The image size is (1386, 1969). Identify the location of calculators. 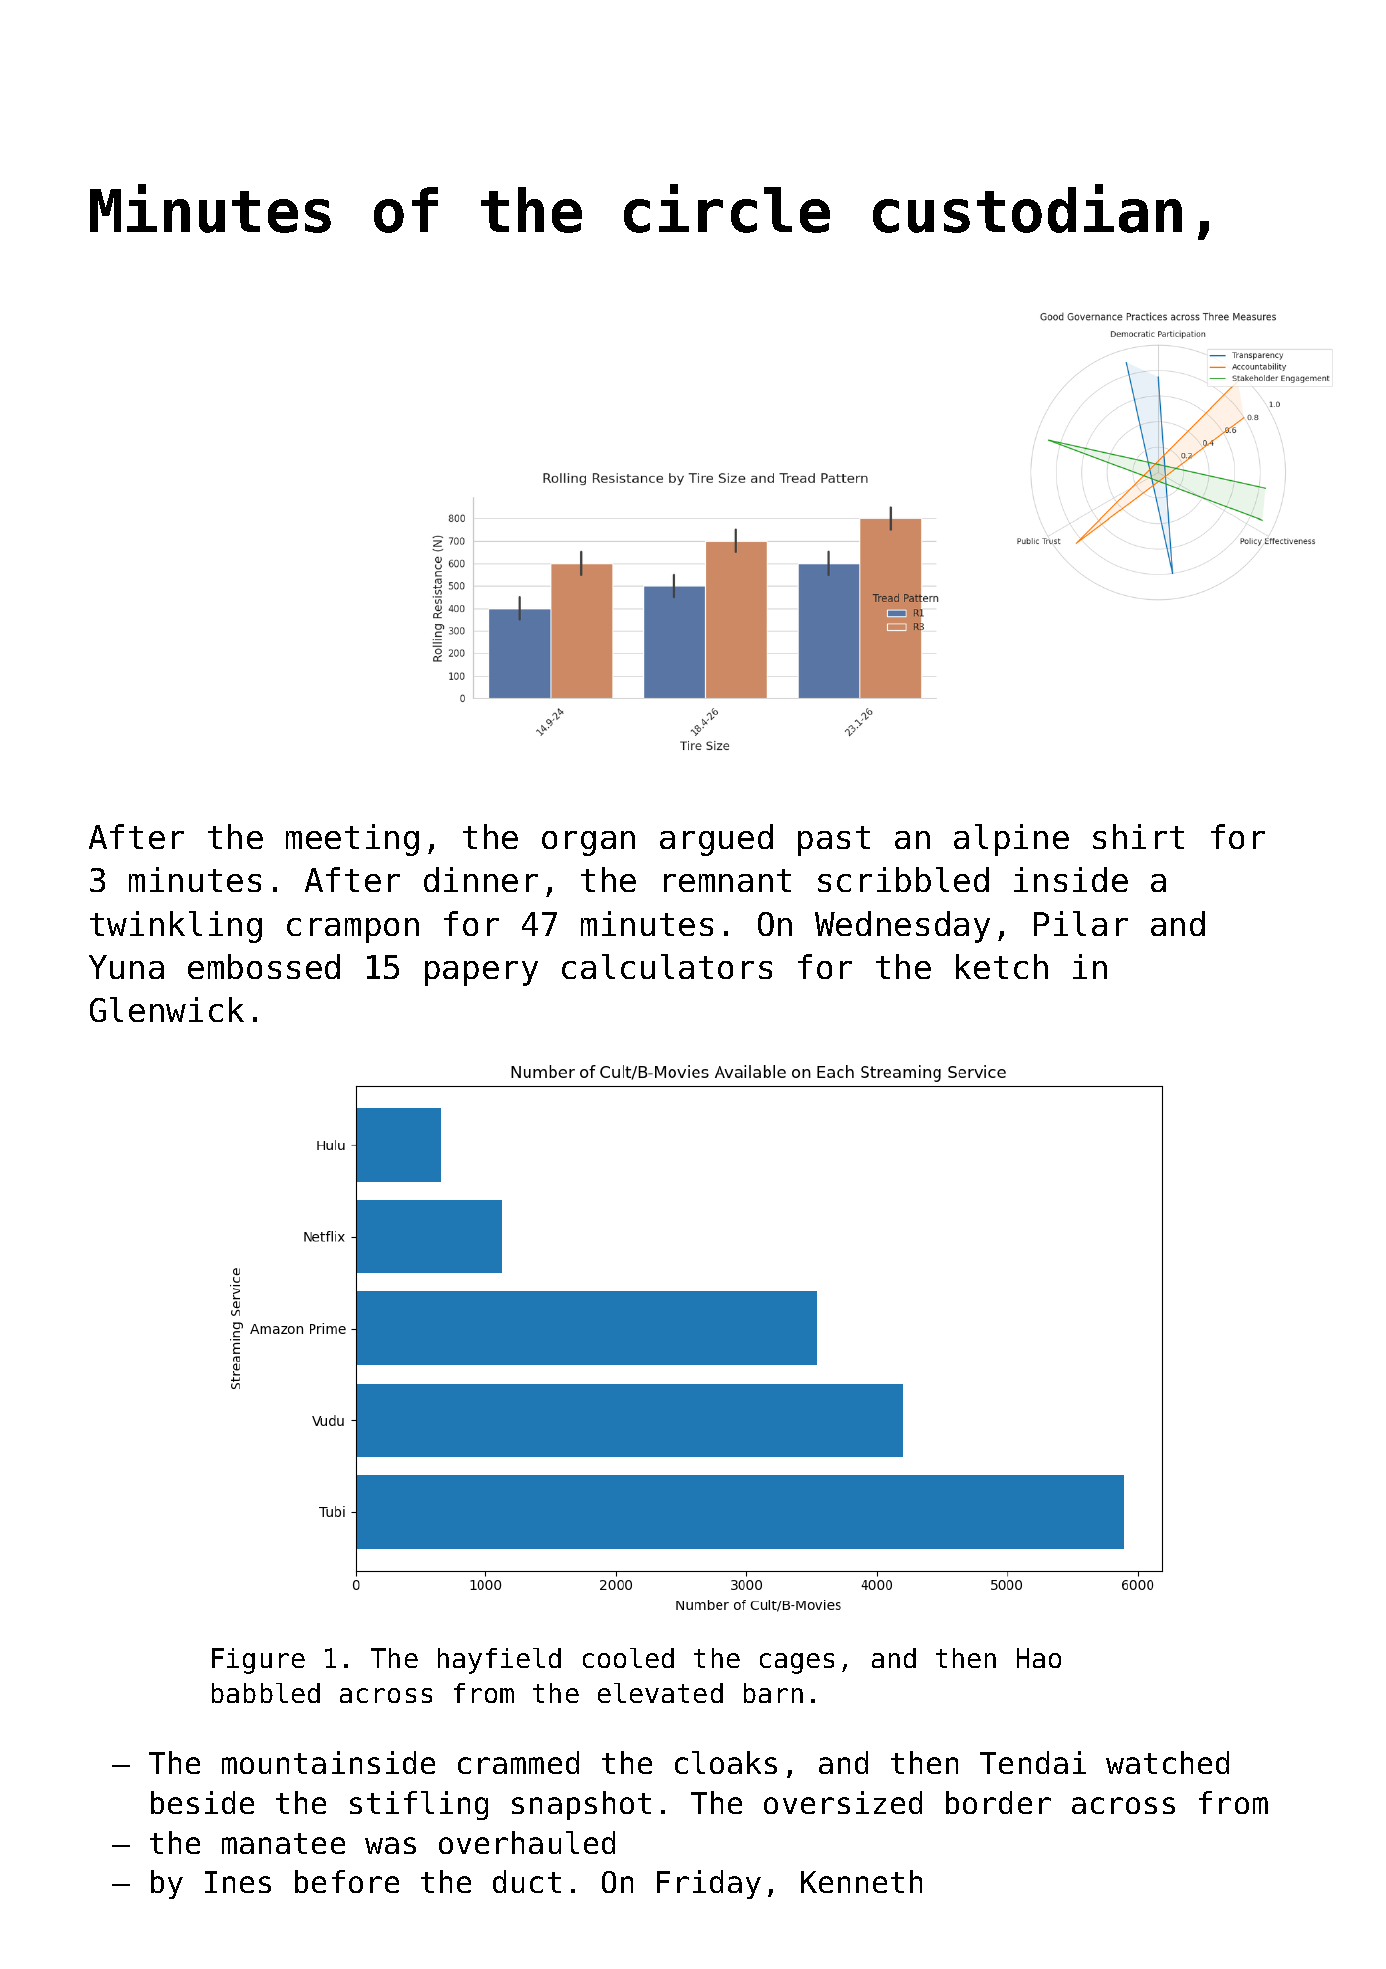
(667, 966).
